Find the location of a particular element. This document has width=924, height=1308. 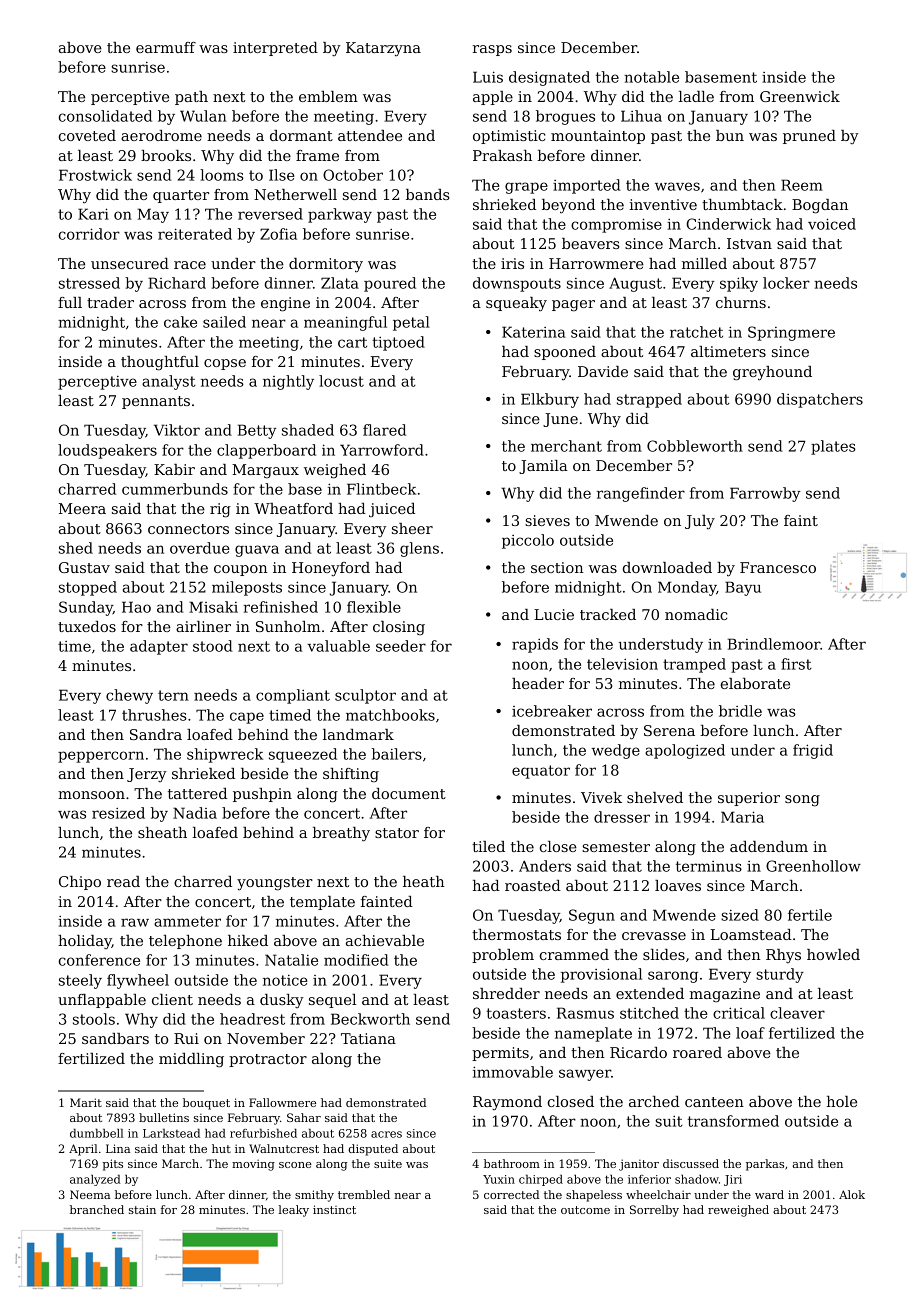

Chipo is located at coordinates (80, 883).
